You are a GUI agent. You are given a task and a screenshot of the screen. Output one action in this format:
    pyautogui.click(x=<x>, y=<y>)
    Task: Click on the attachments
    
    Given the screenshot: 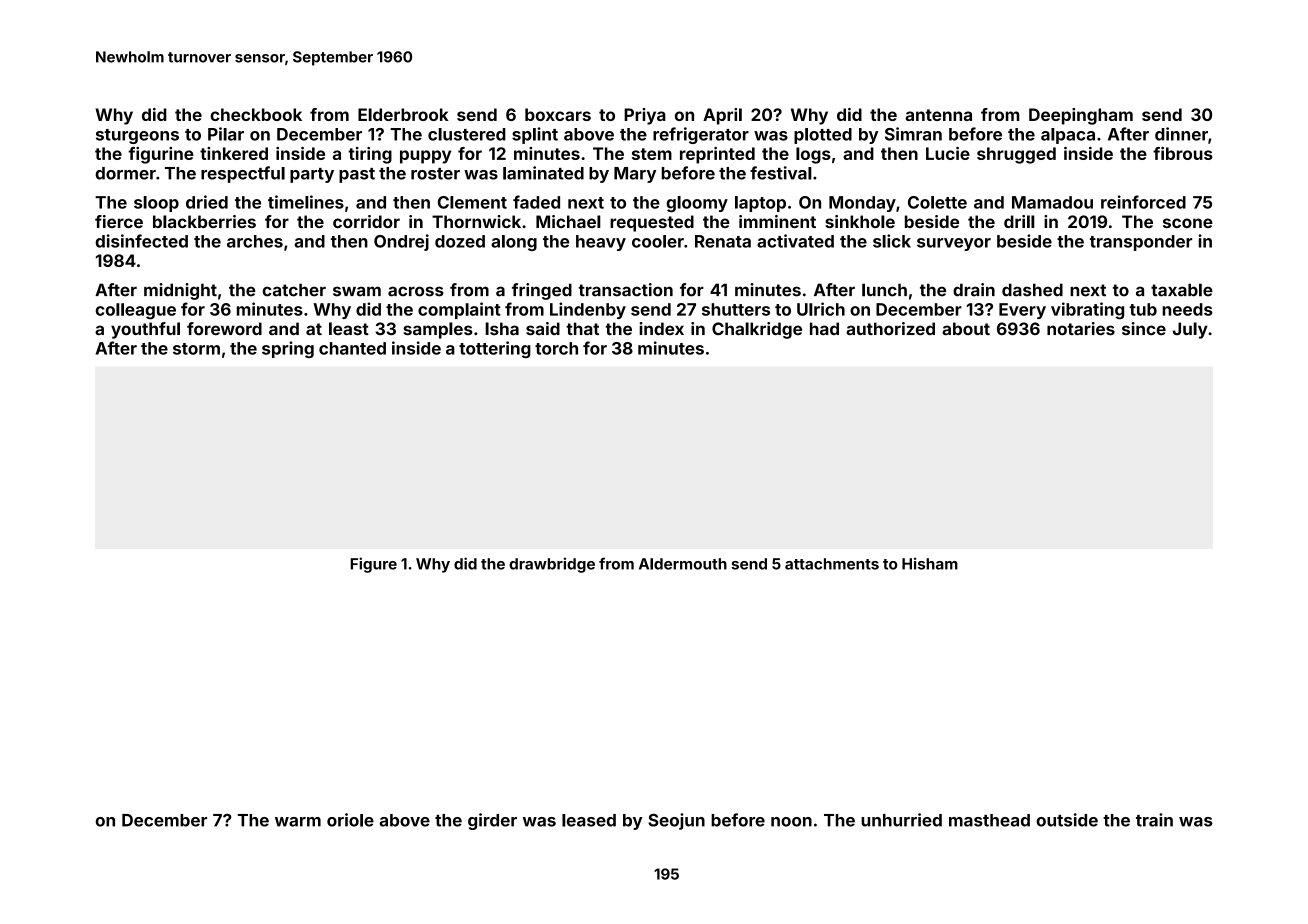 What is the action you would take?
    pyautogui.click(x=832, y=564)
